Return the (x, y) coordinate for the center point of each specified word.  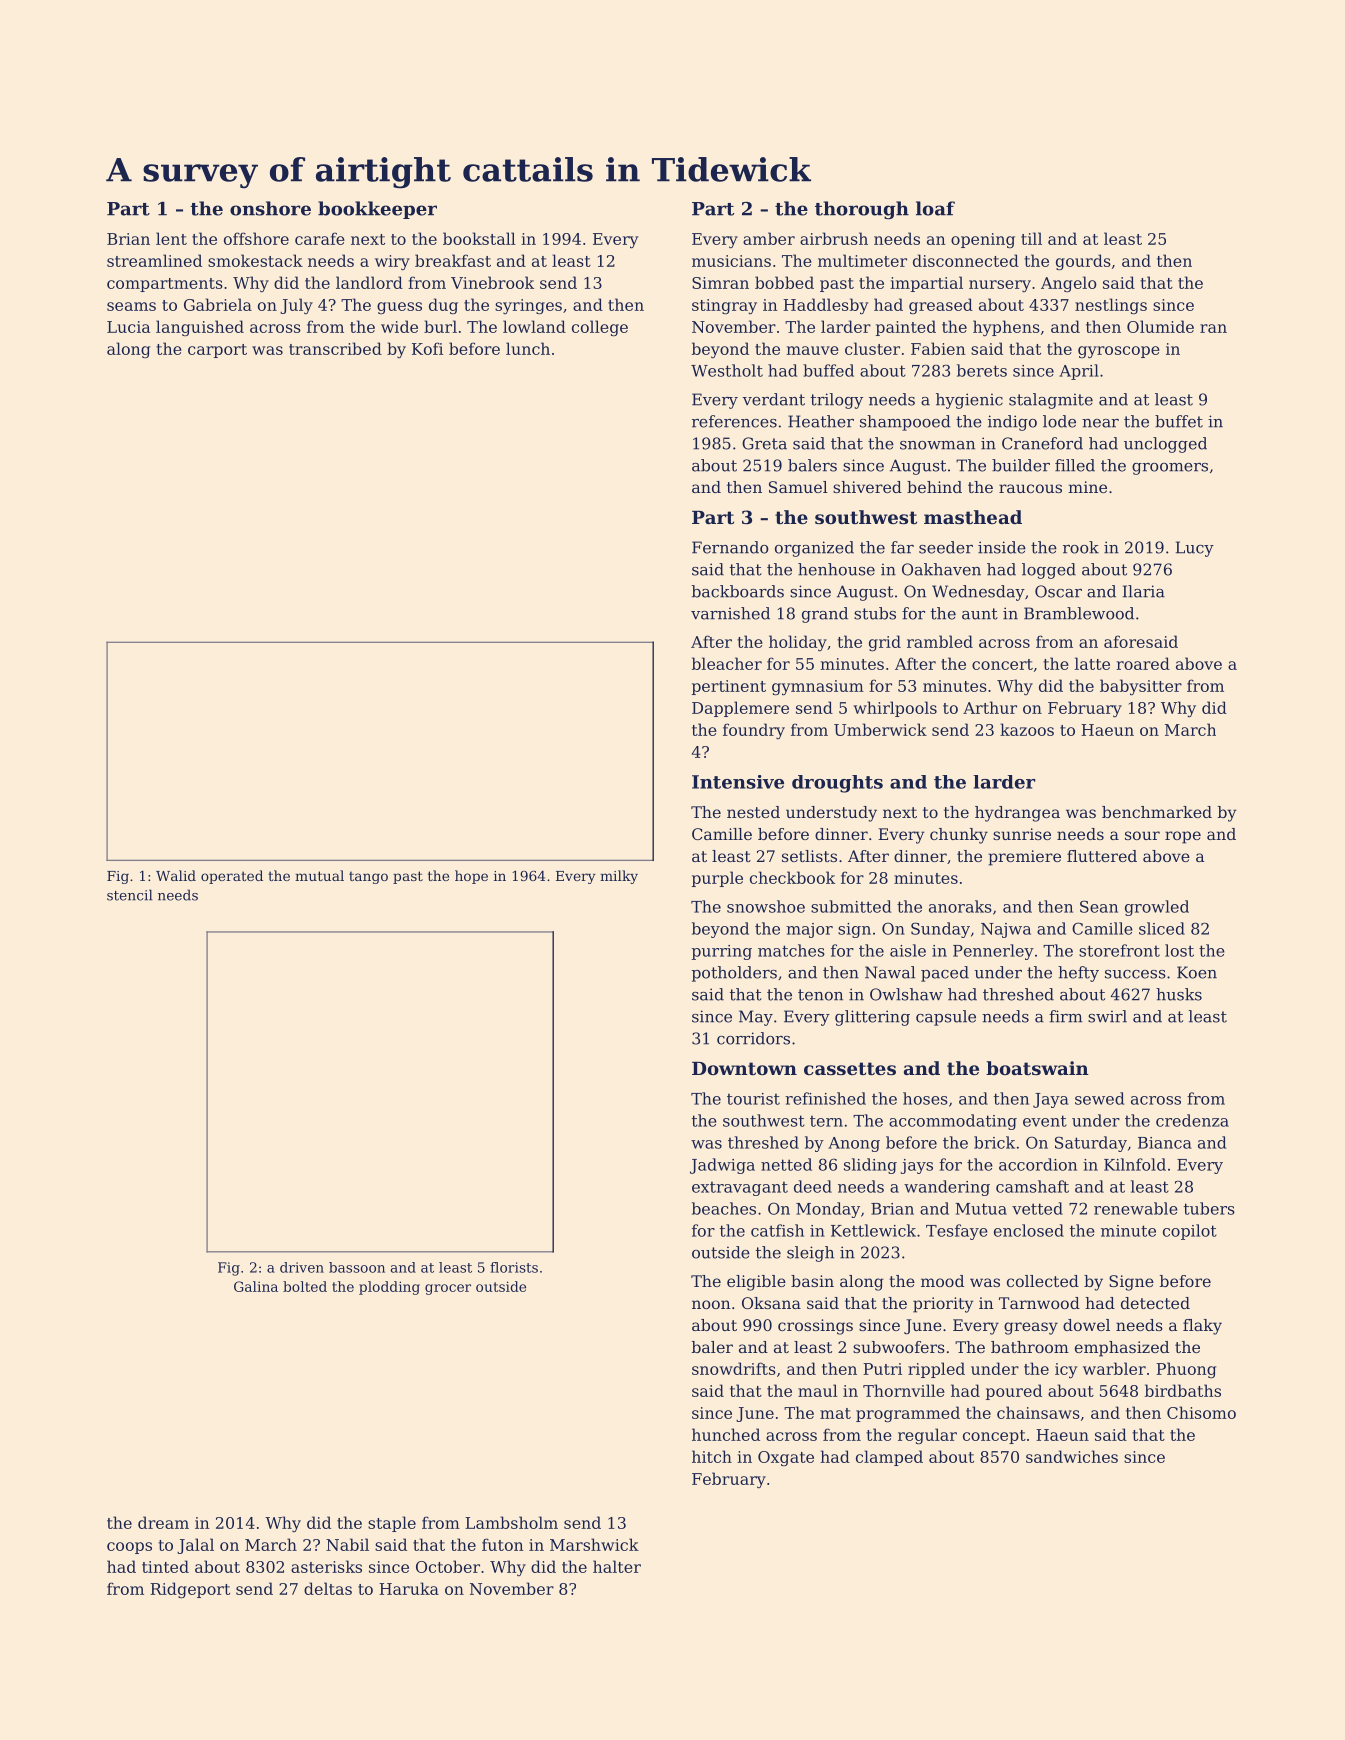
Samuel (798, 487)
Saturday (1091, 1144)
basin (812, 1281)
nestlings (1111, 306)
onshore (270, 208)
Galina (256, 1286)
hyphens (1006, 328)
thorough (862, 210)
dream (163, 1522)
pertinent (729, 687)
